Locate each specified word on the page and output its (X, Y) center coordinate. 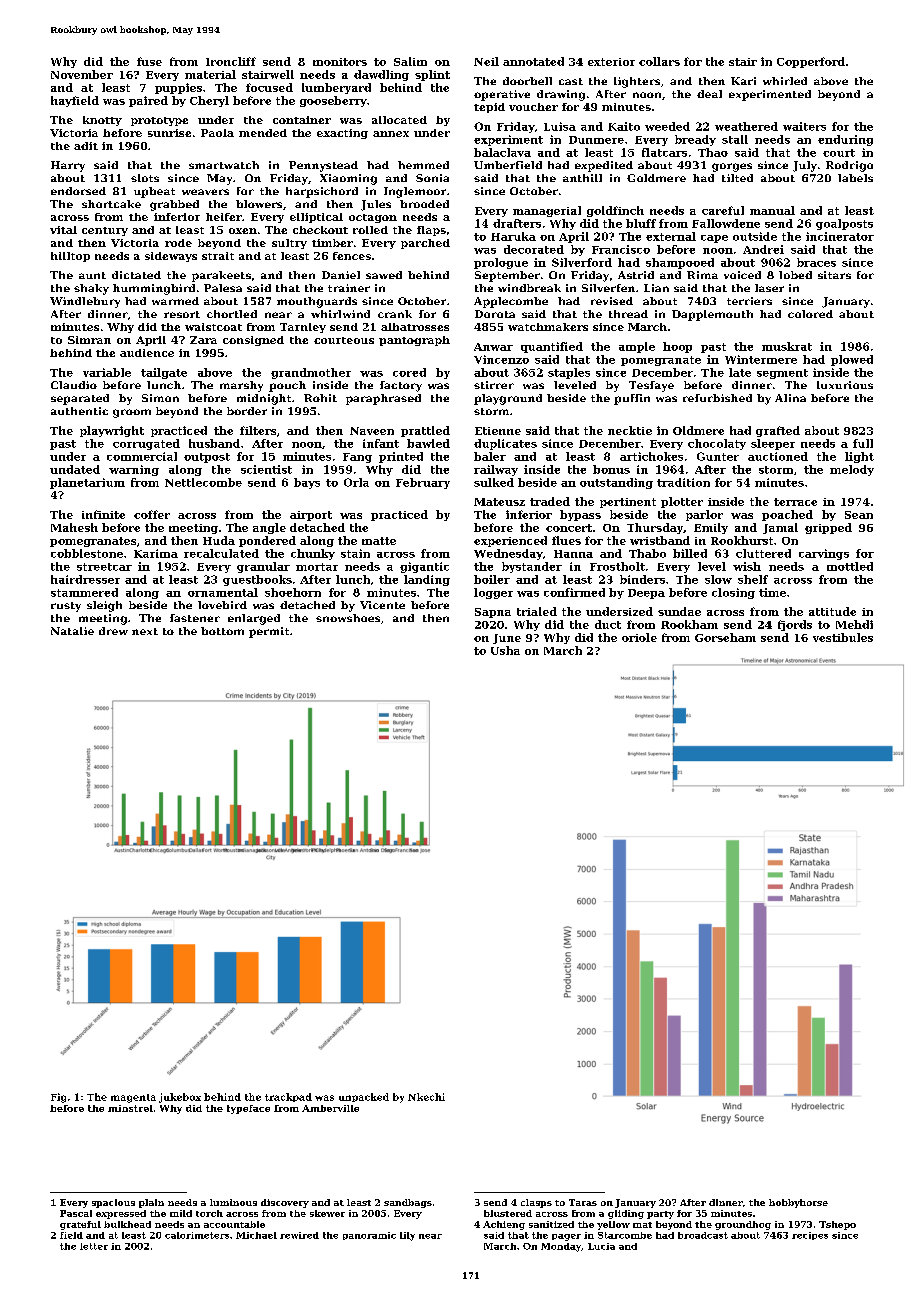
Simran (89, 340)
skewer (327, 1213)
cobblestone (87, 553)
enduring (845, 140)
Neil (486, 61)
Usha (505, 650)
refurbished (717, 398)
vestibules (843, 637)
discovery (285, 1203)
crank (395, 314)
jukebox (180, 1098)
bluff (641, 223)
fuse (149, 61)
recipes (810, 1236)
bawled (428, 443)
